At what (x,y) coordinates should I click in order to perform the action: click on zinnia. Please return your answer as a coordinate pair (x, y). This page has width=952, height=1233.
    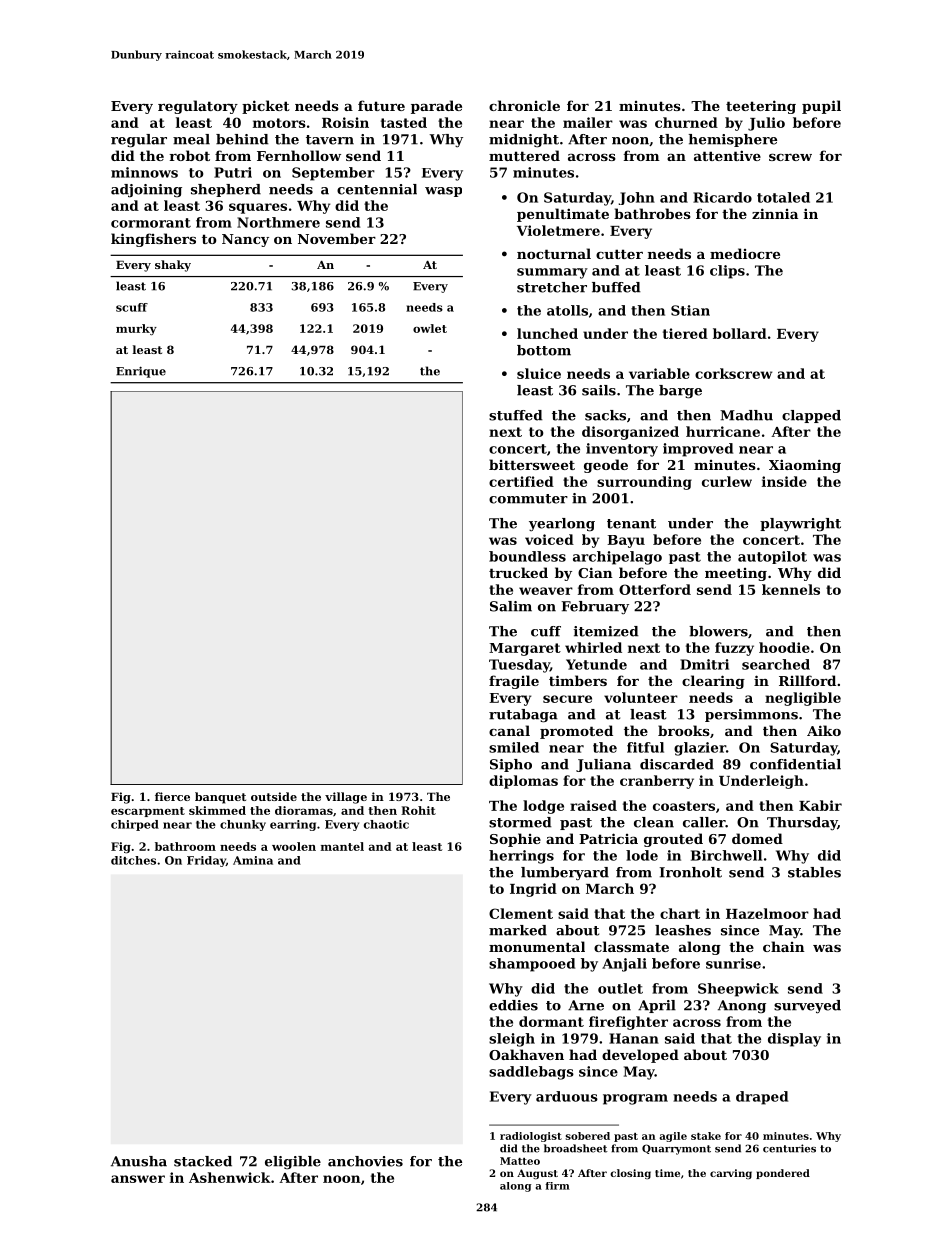
    Looking at the image, I should click on (775, 213).
